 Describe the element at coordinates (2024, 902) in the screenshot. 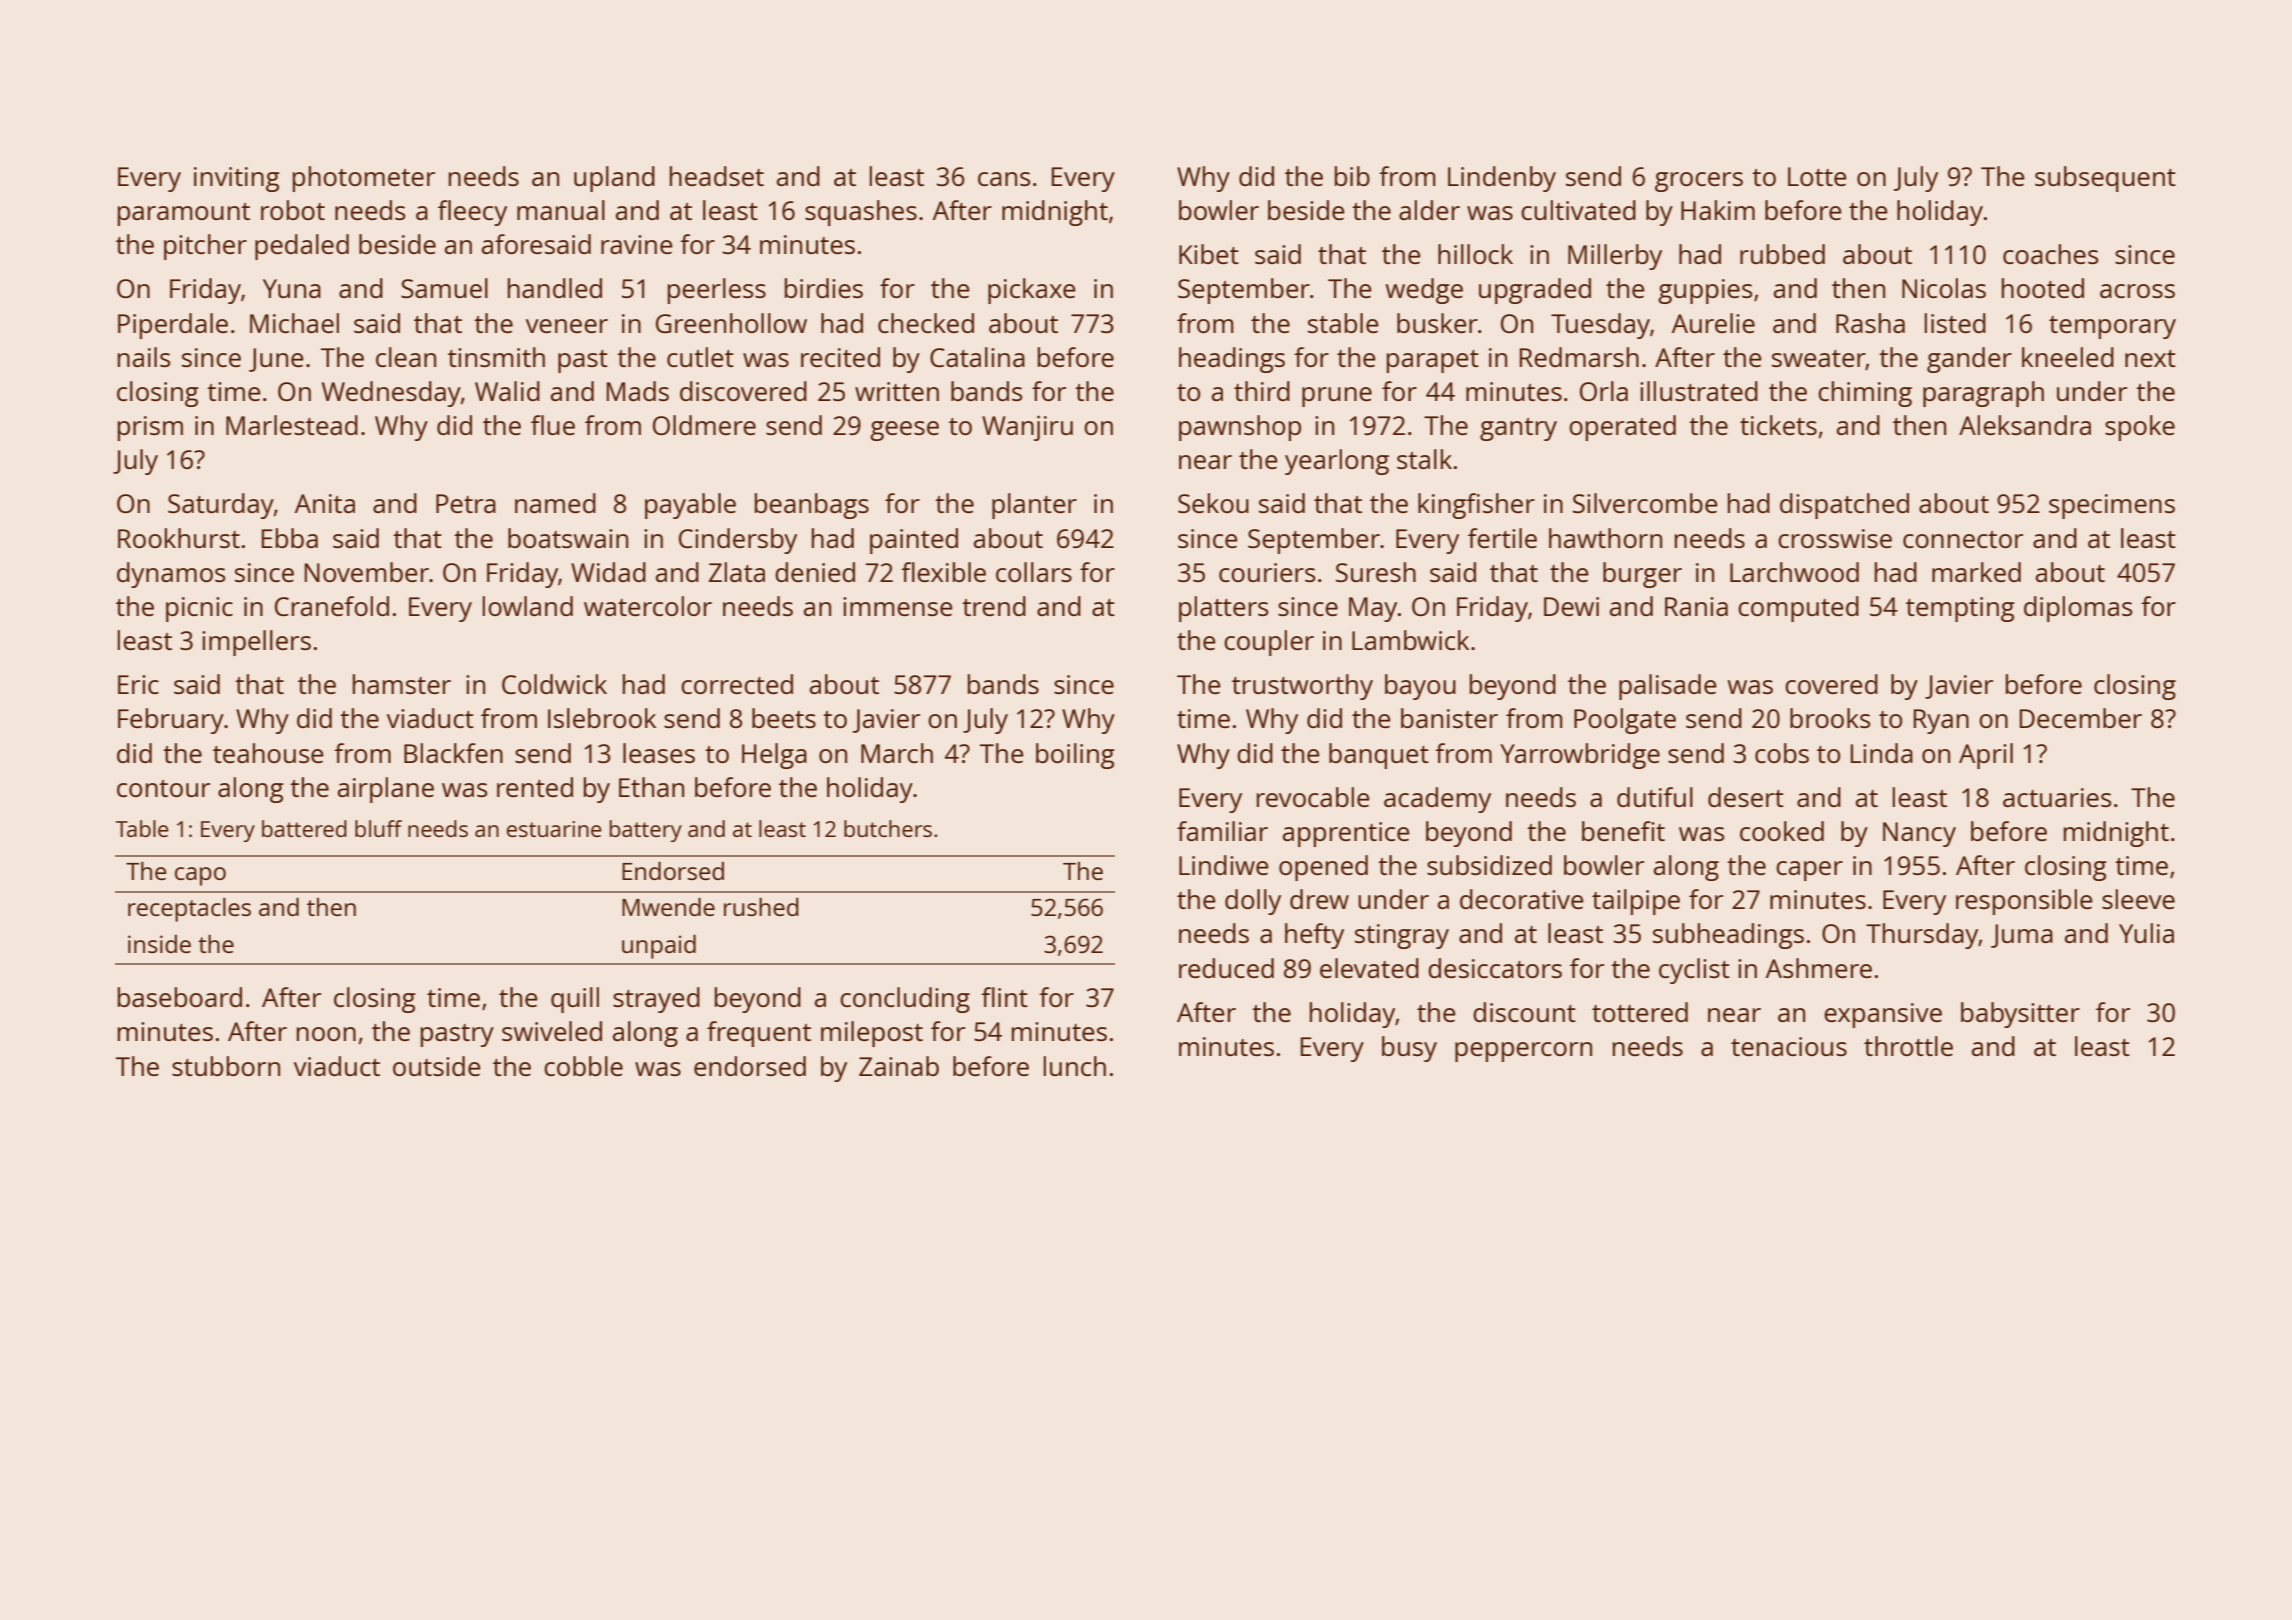

I see `responsible` at that location.
